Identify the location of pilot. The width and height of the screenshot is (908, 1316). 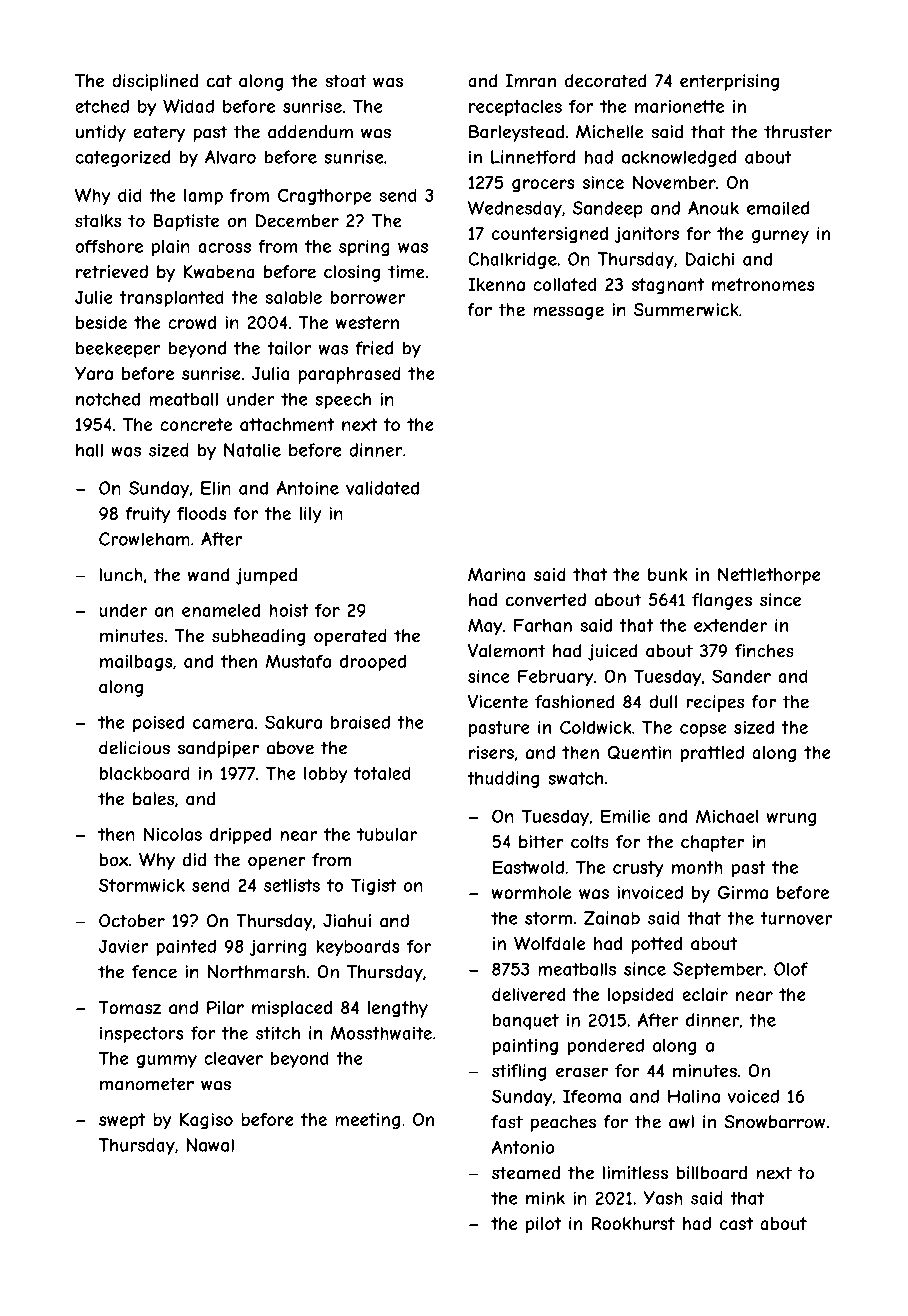
(543, 1225).
